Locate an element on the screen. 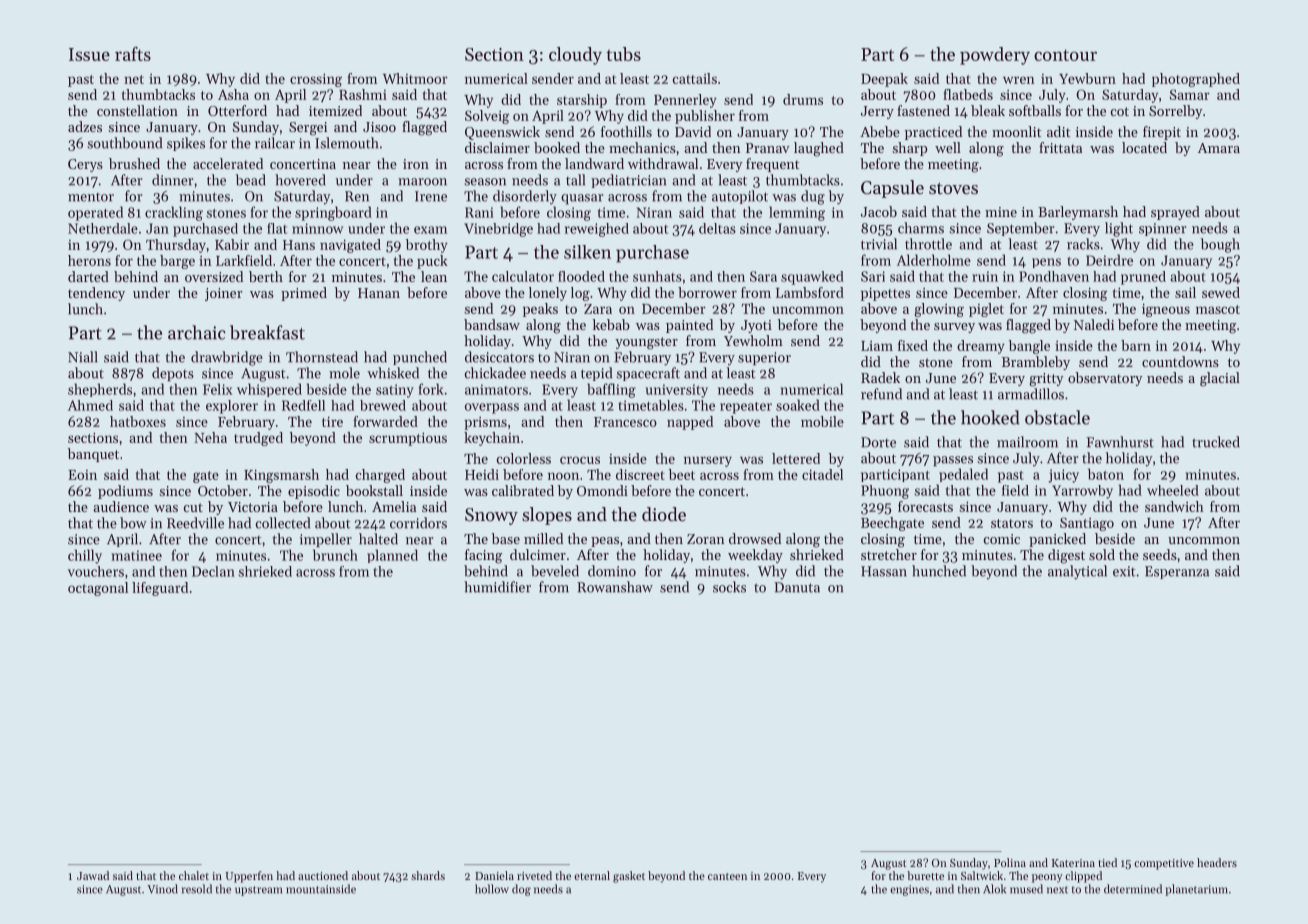  Cerys is located at coordinates (85, 165).
